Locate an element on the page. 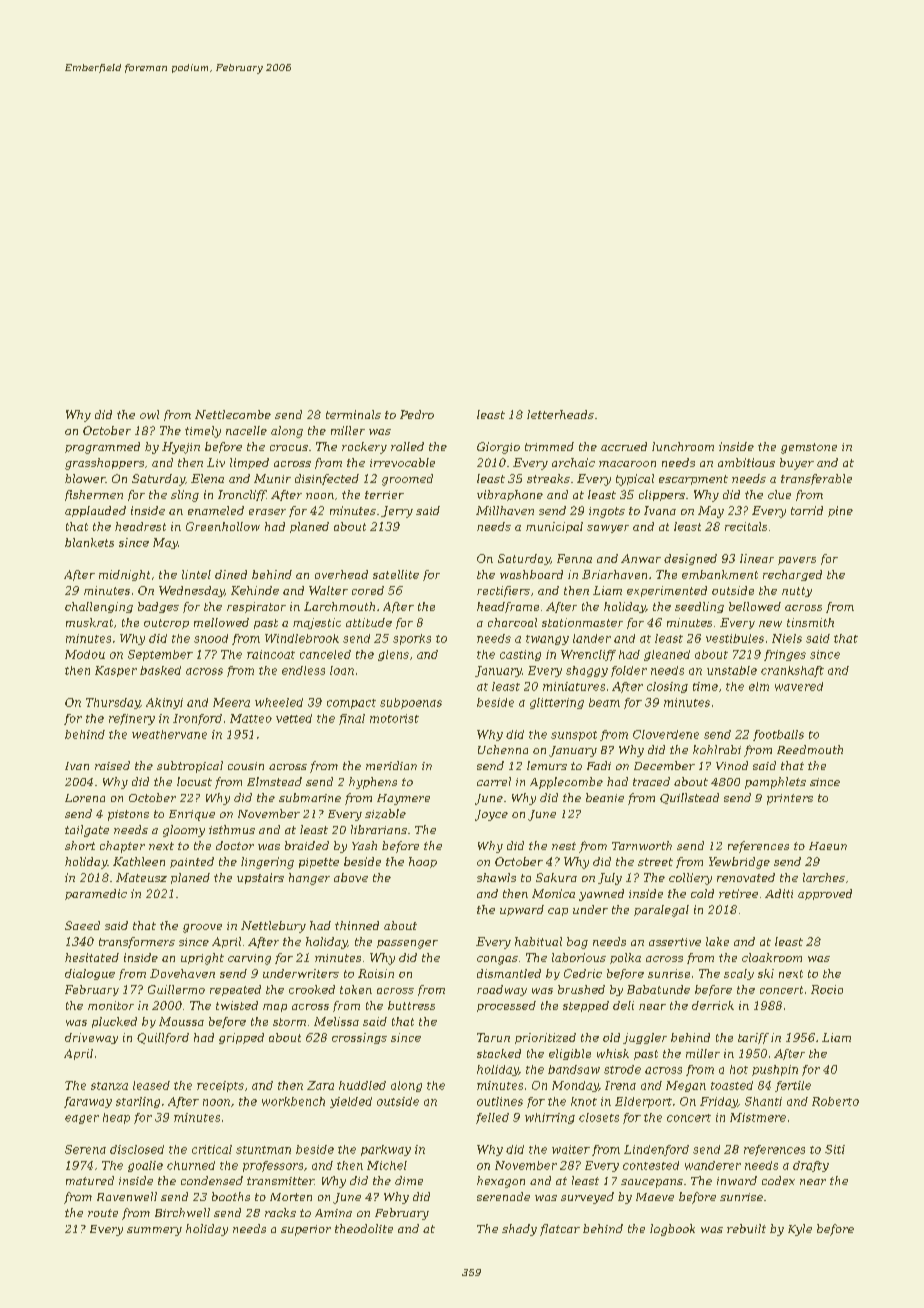 The image size is (924, 1308). seedling is located at coordinates (699, 607).
